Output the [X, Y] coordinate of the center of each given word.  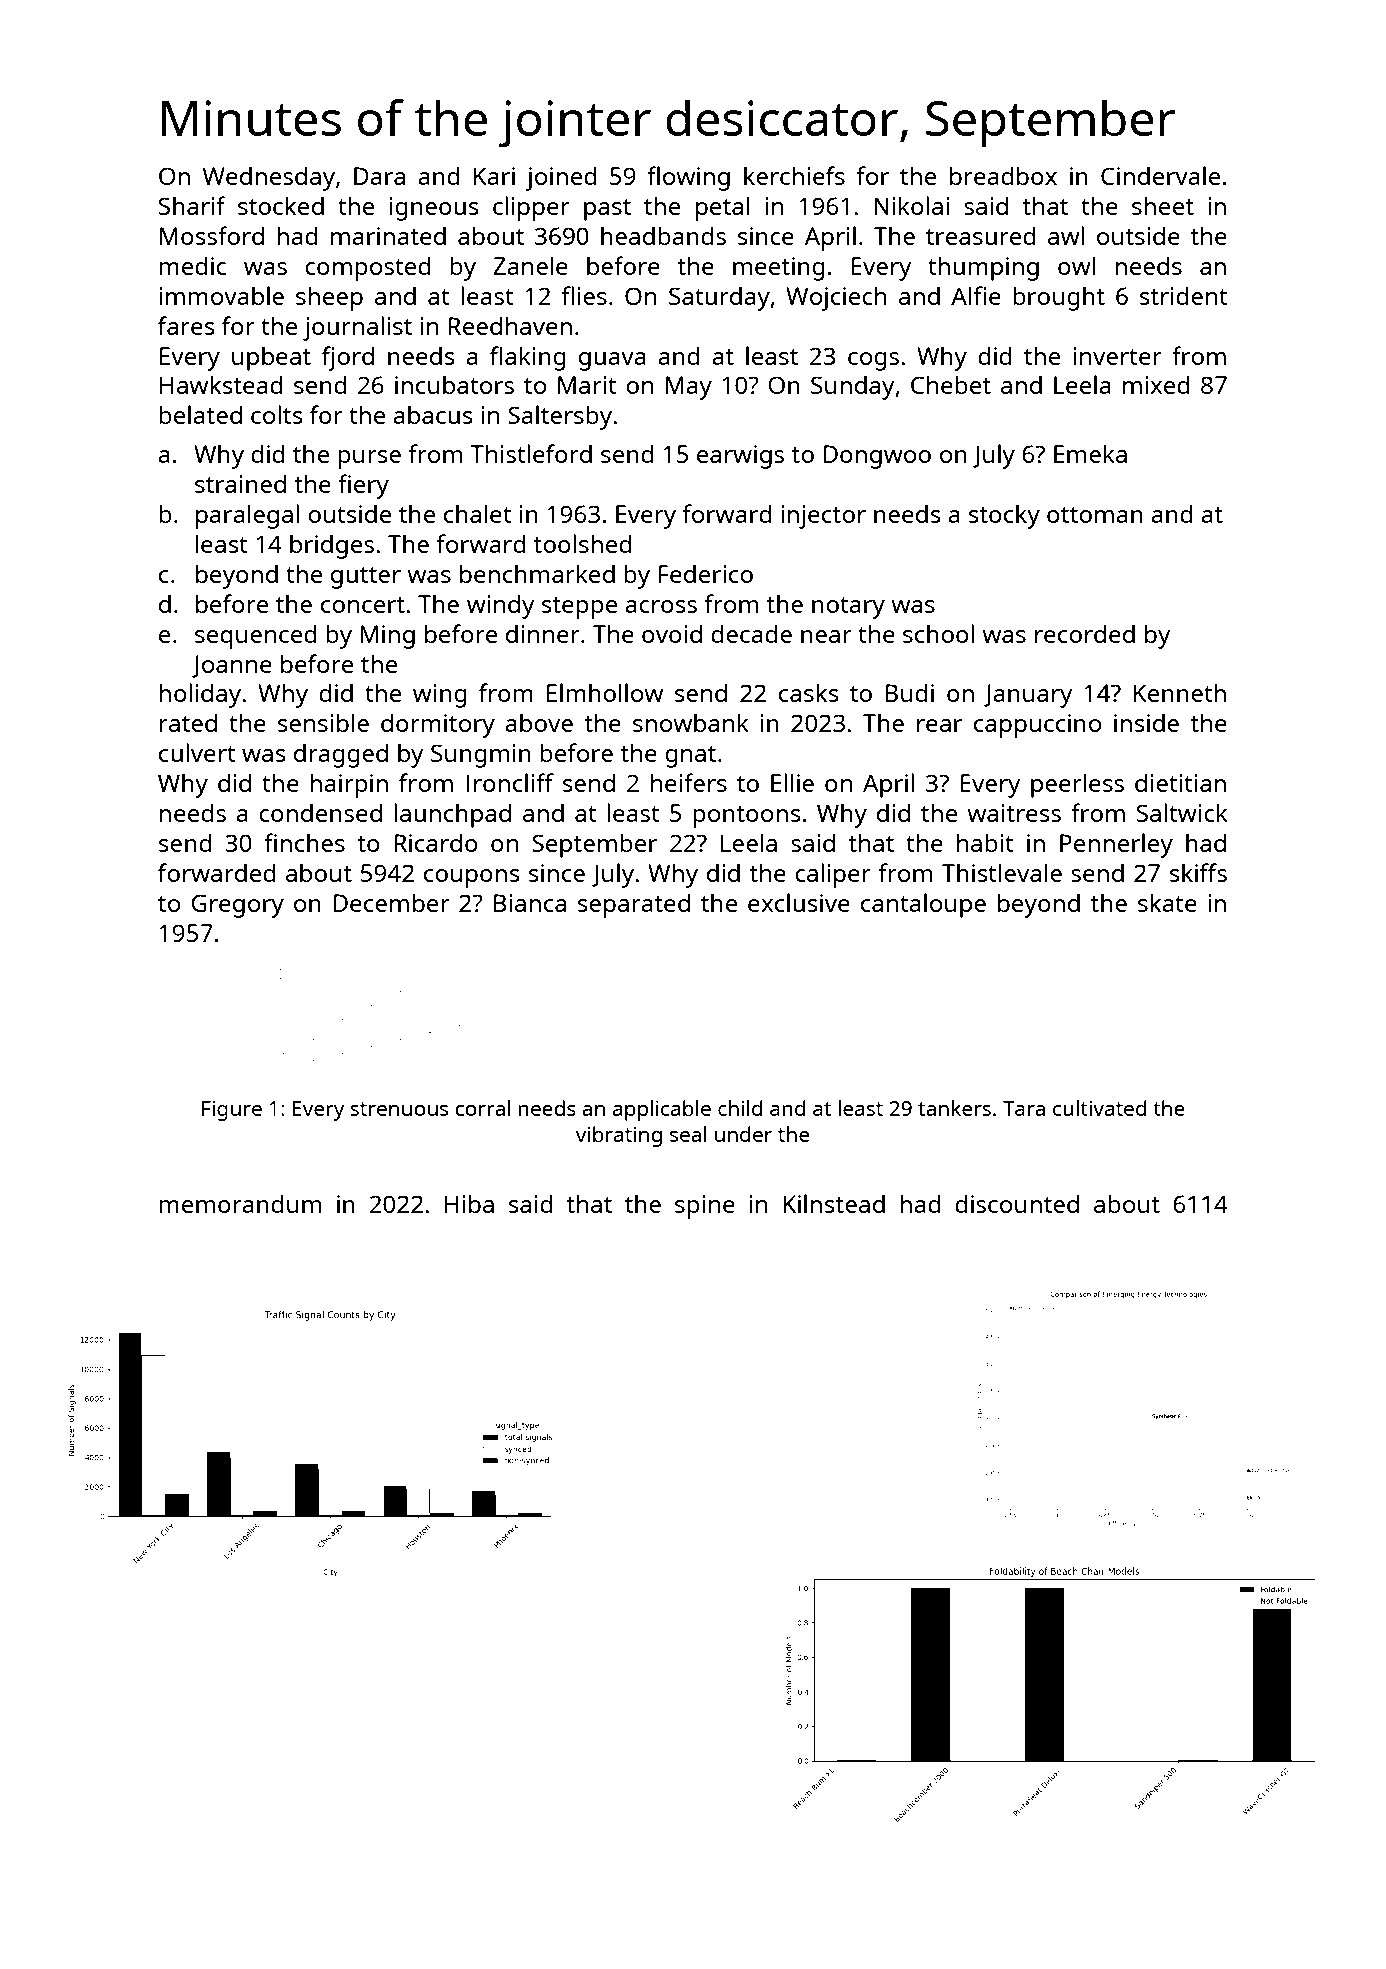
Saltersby [560, 417]
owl [1077, 265]
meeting [779, 269]
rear [939, 725]
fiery [363, 486]
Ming [387, 637]
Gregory [237, 906]
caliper [833, 875]
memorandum [240, 1204]
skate [1167, 902]
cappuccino [1037, 726]
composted [368, 269]
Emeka [1090, 453]
